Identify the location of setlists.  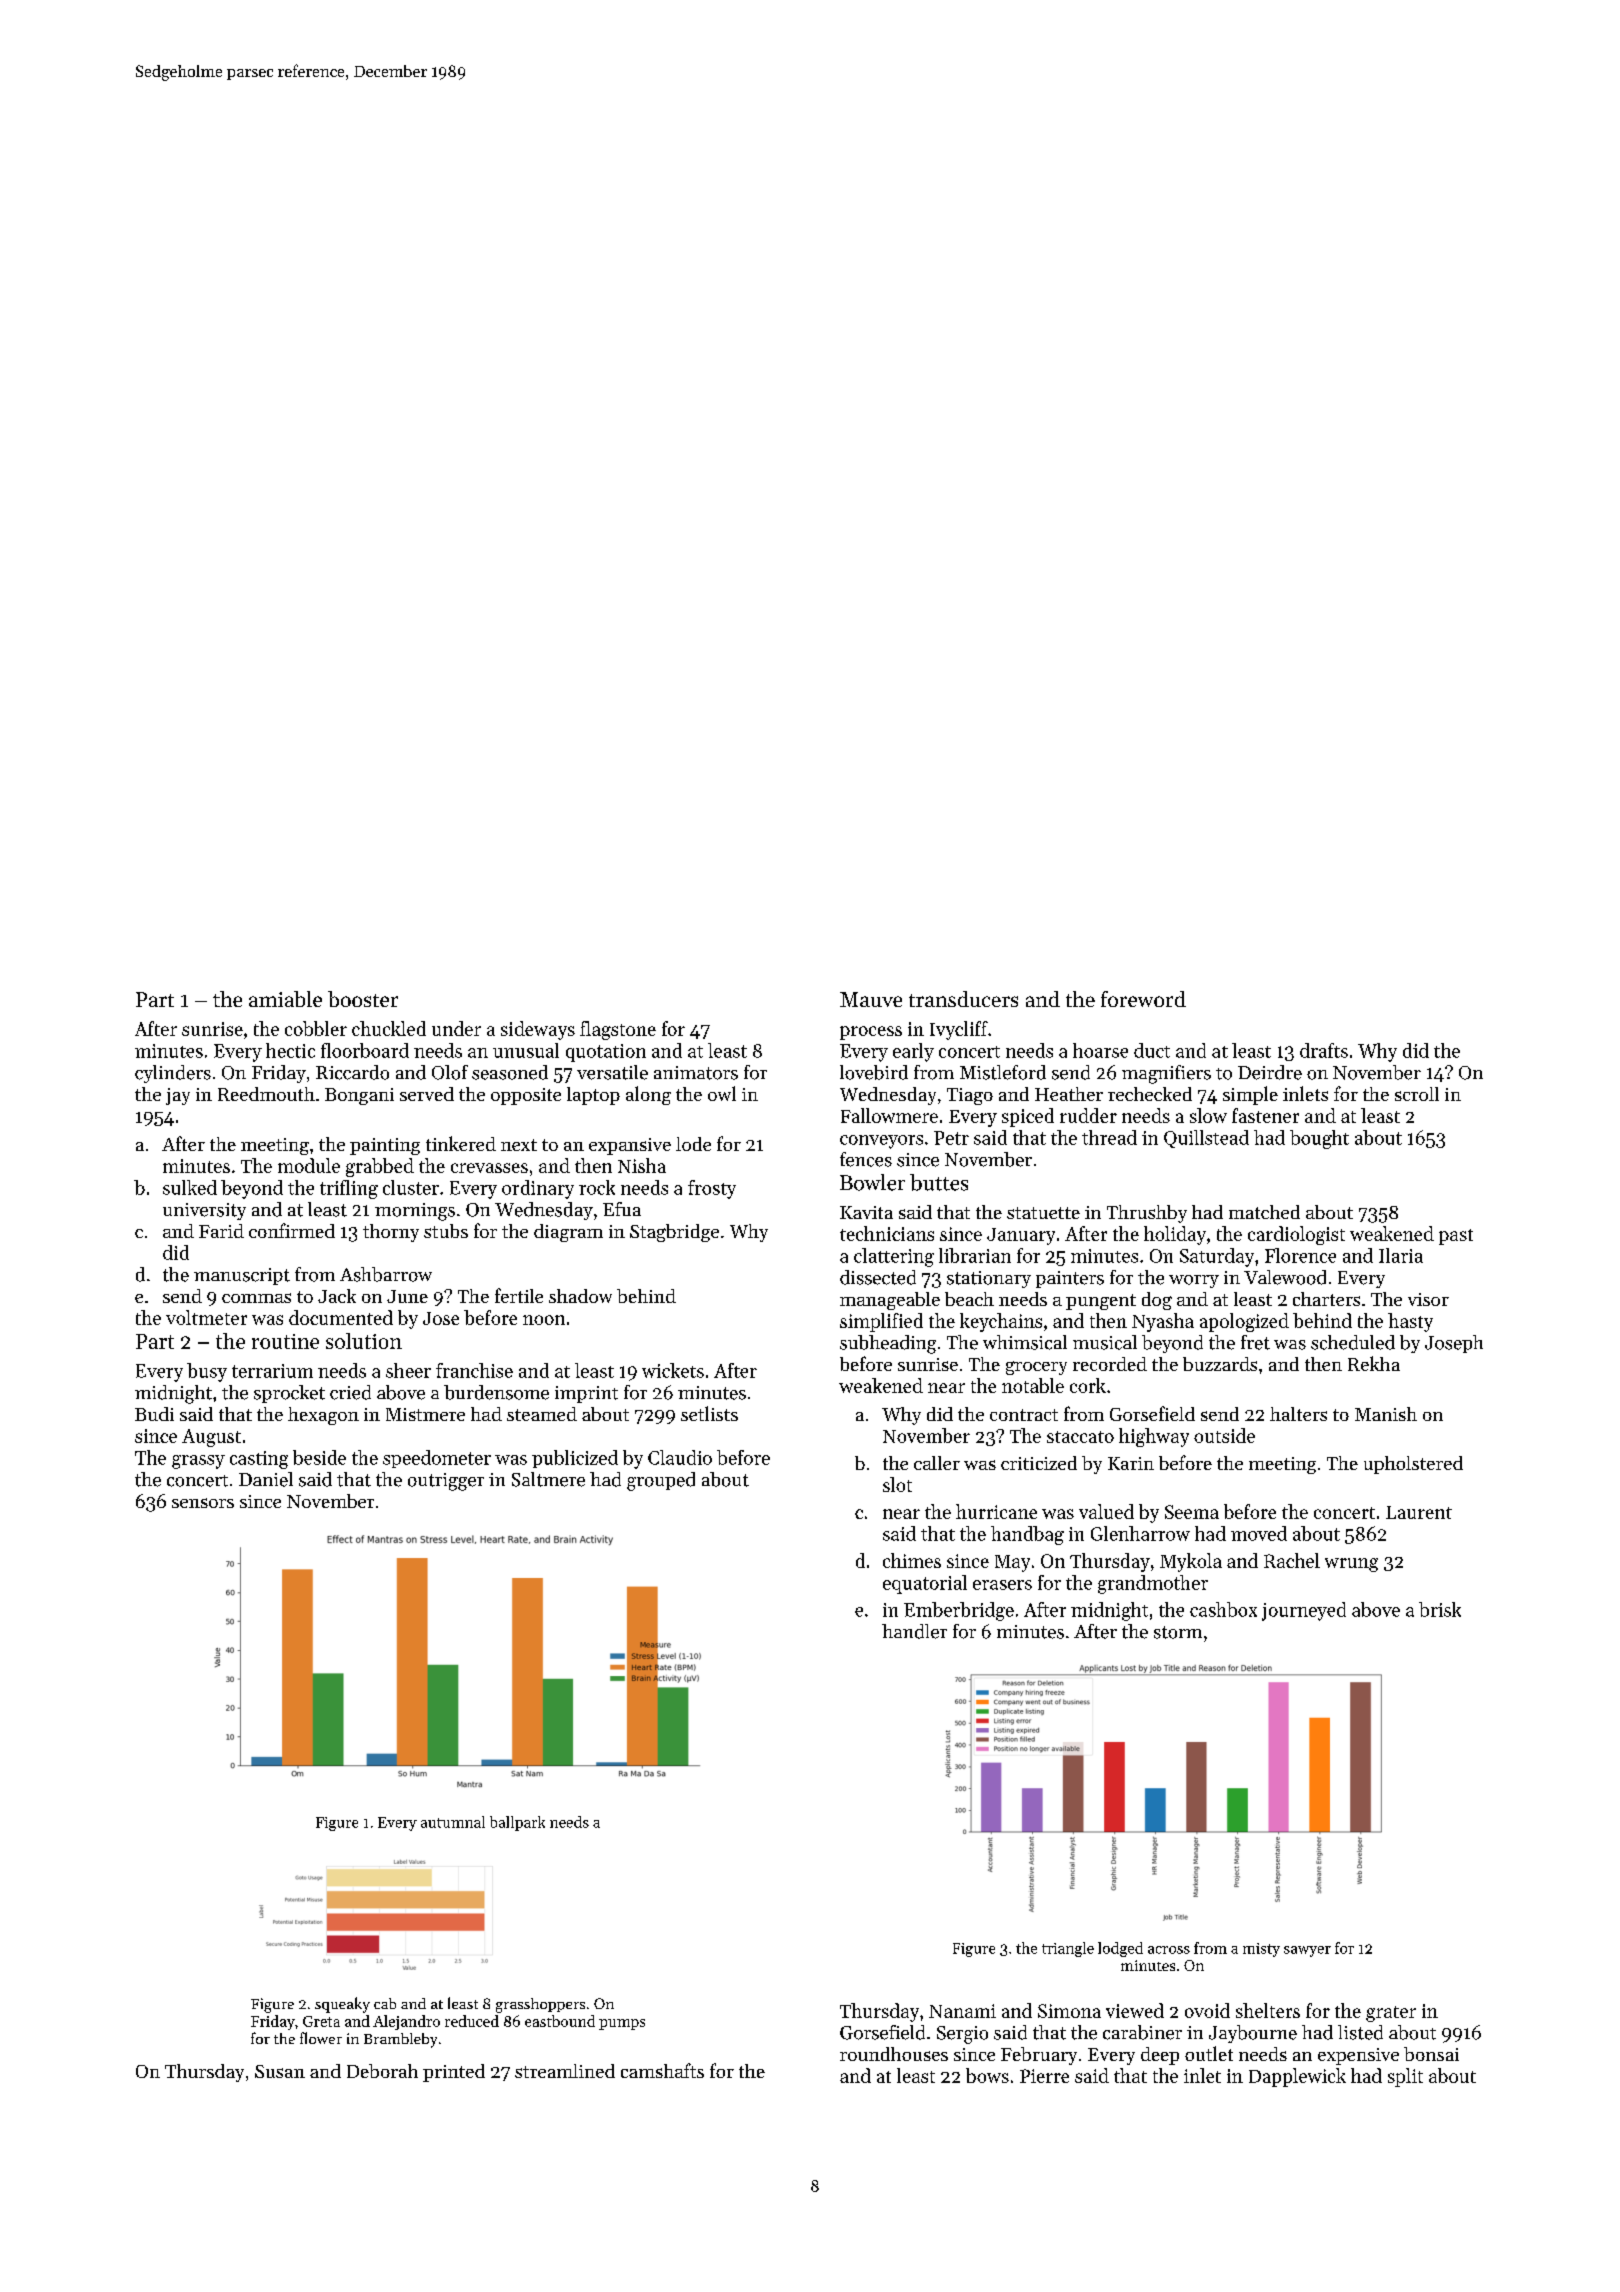
(709, 1413).
